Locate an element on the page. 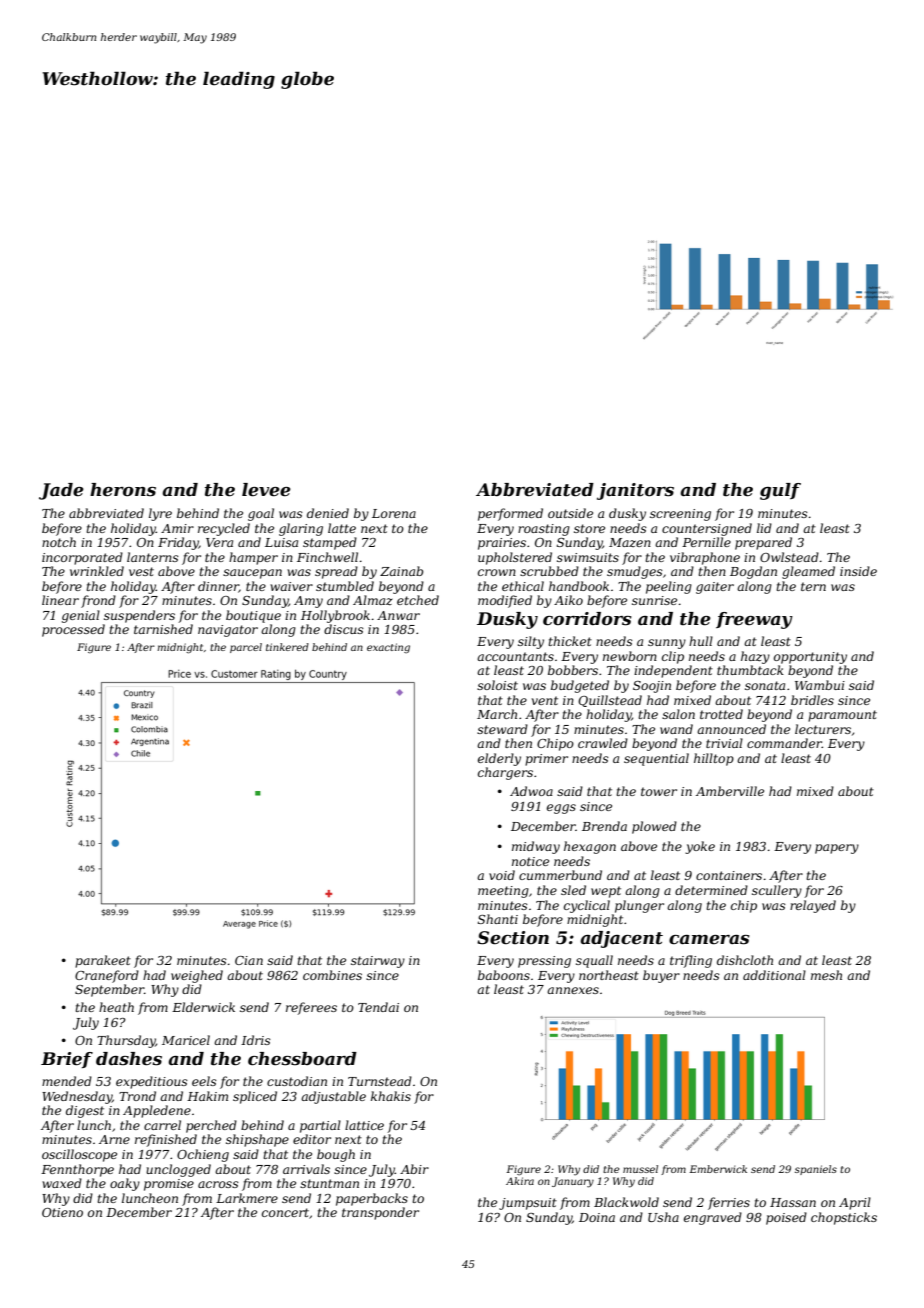 The height and width of the document is (1308, 924). dinner is located at coordinates (218, 587).
